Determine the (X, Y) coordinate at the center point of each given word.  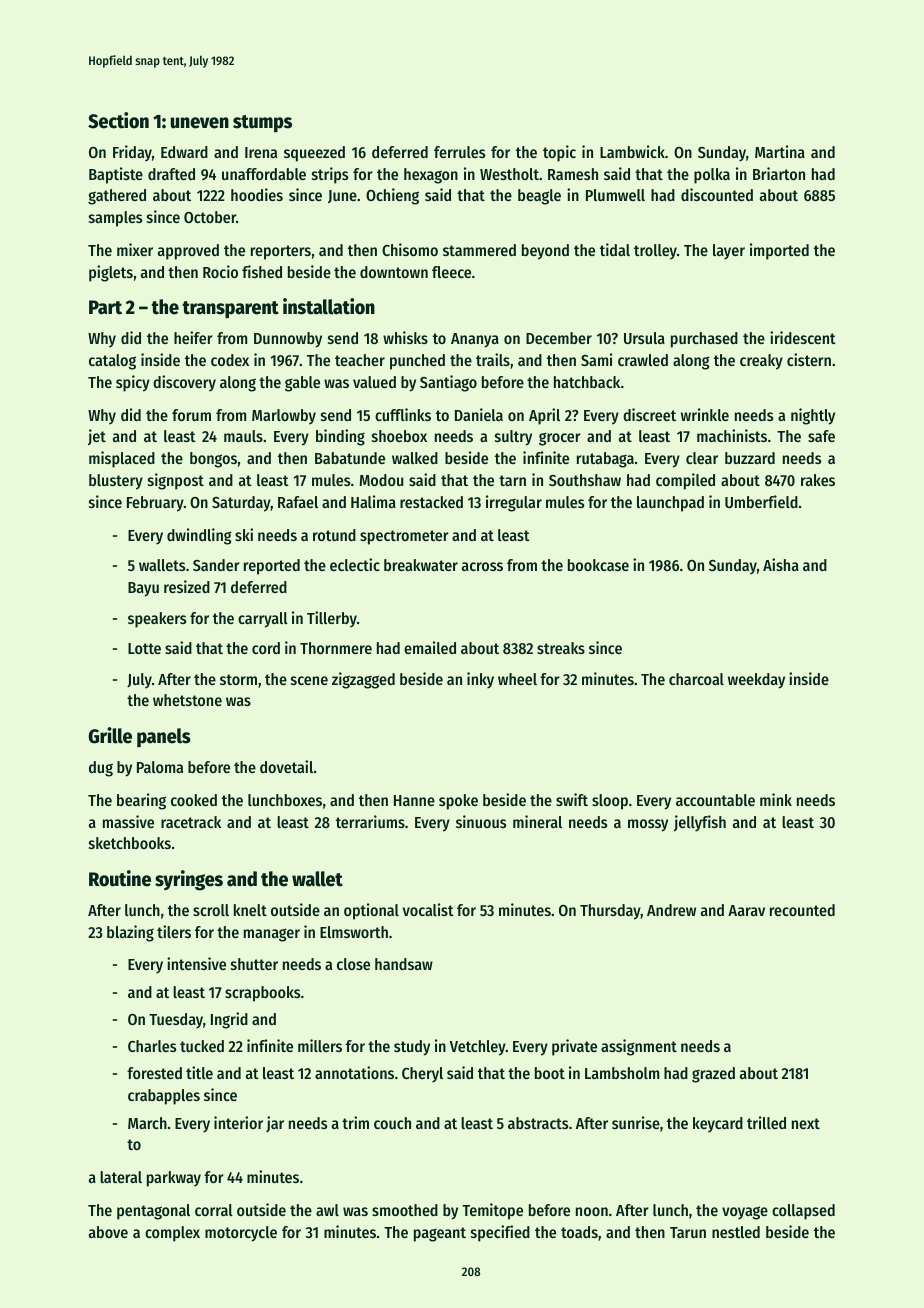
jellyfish (700, 823)
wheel (517, 679)
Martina (780, 151)
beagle (539, 197)
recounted (802, 910)
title (199, 1072)
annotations (354, 1072)
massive (128, 821)
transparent (230, 310)
